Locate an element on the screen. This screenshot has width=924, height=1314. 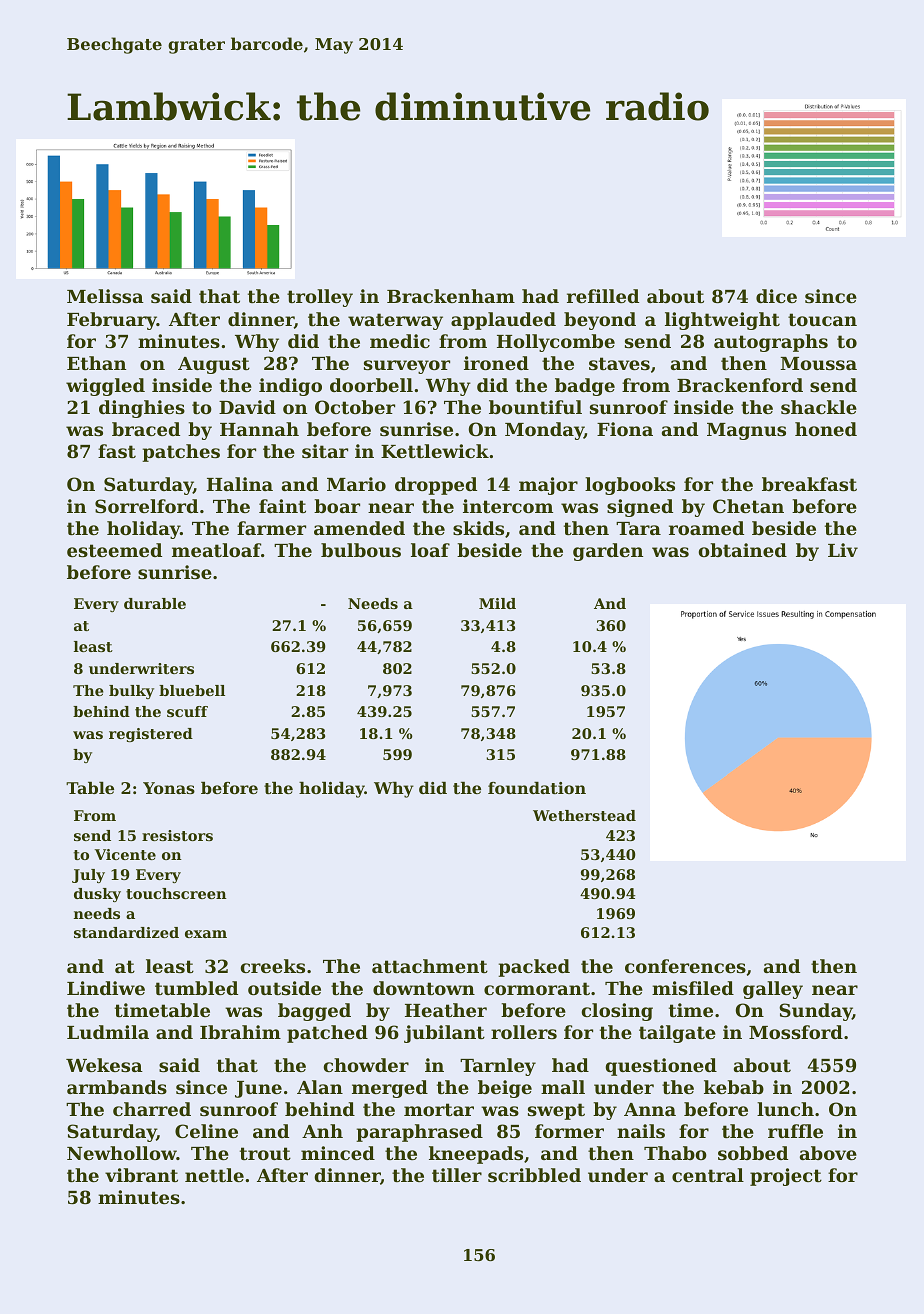
obtained is located at coordinates (743, 550).
